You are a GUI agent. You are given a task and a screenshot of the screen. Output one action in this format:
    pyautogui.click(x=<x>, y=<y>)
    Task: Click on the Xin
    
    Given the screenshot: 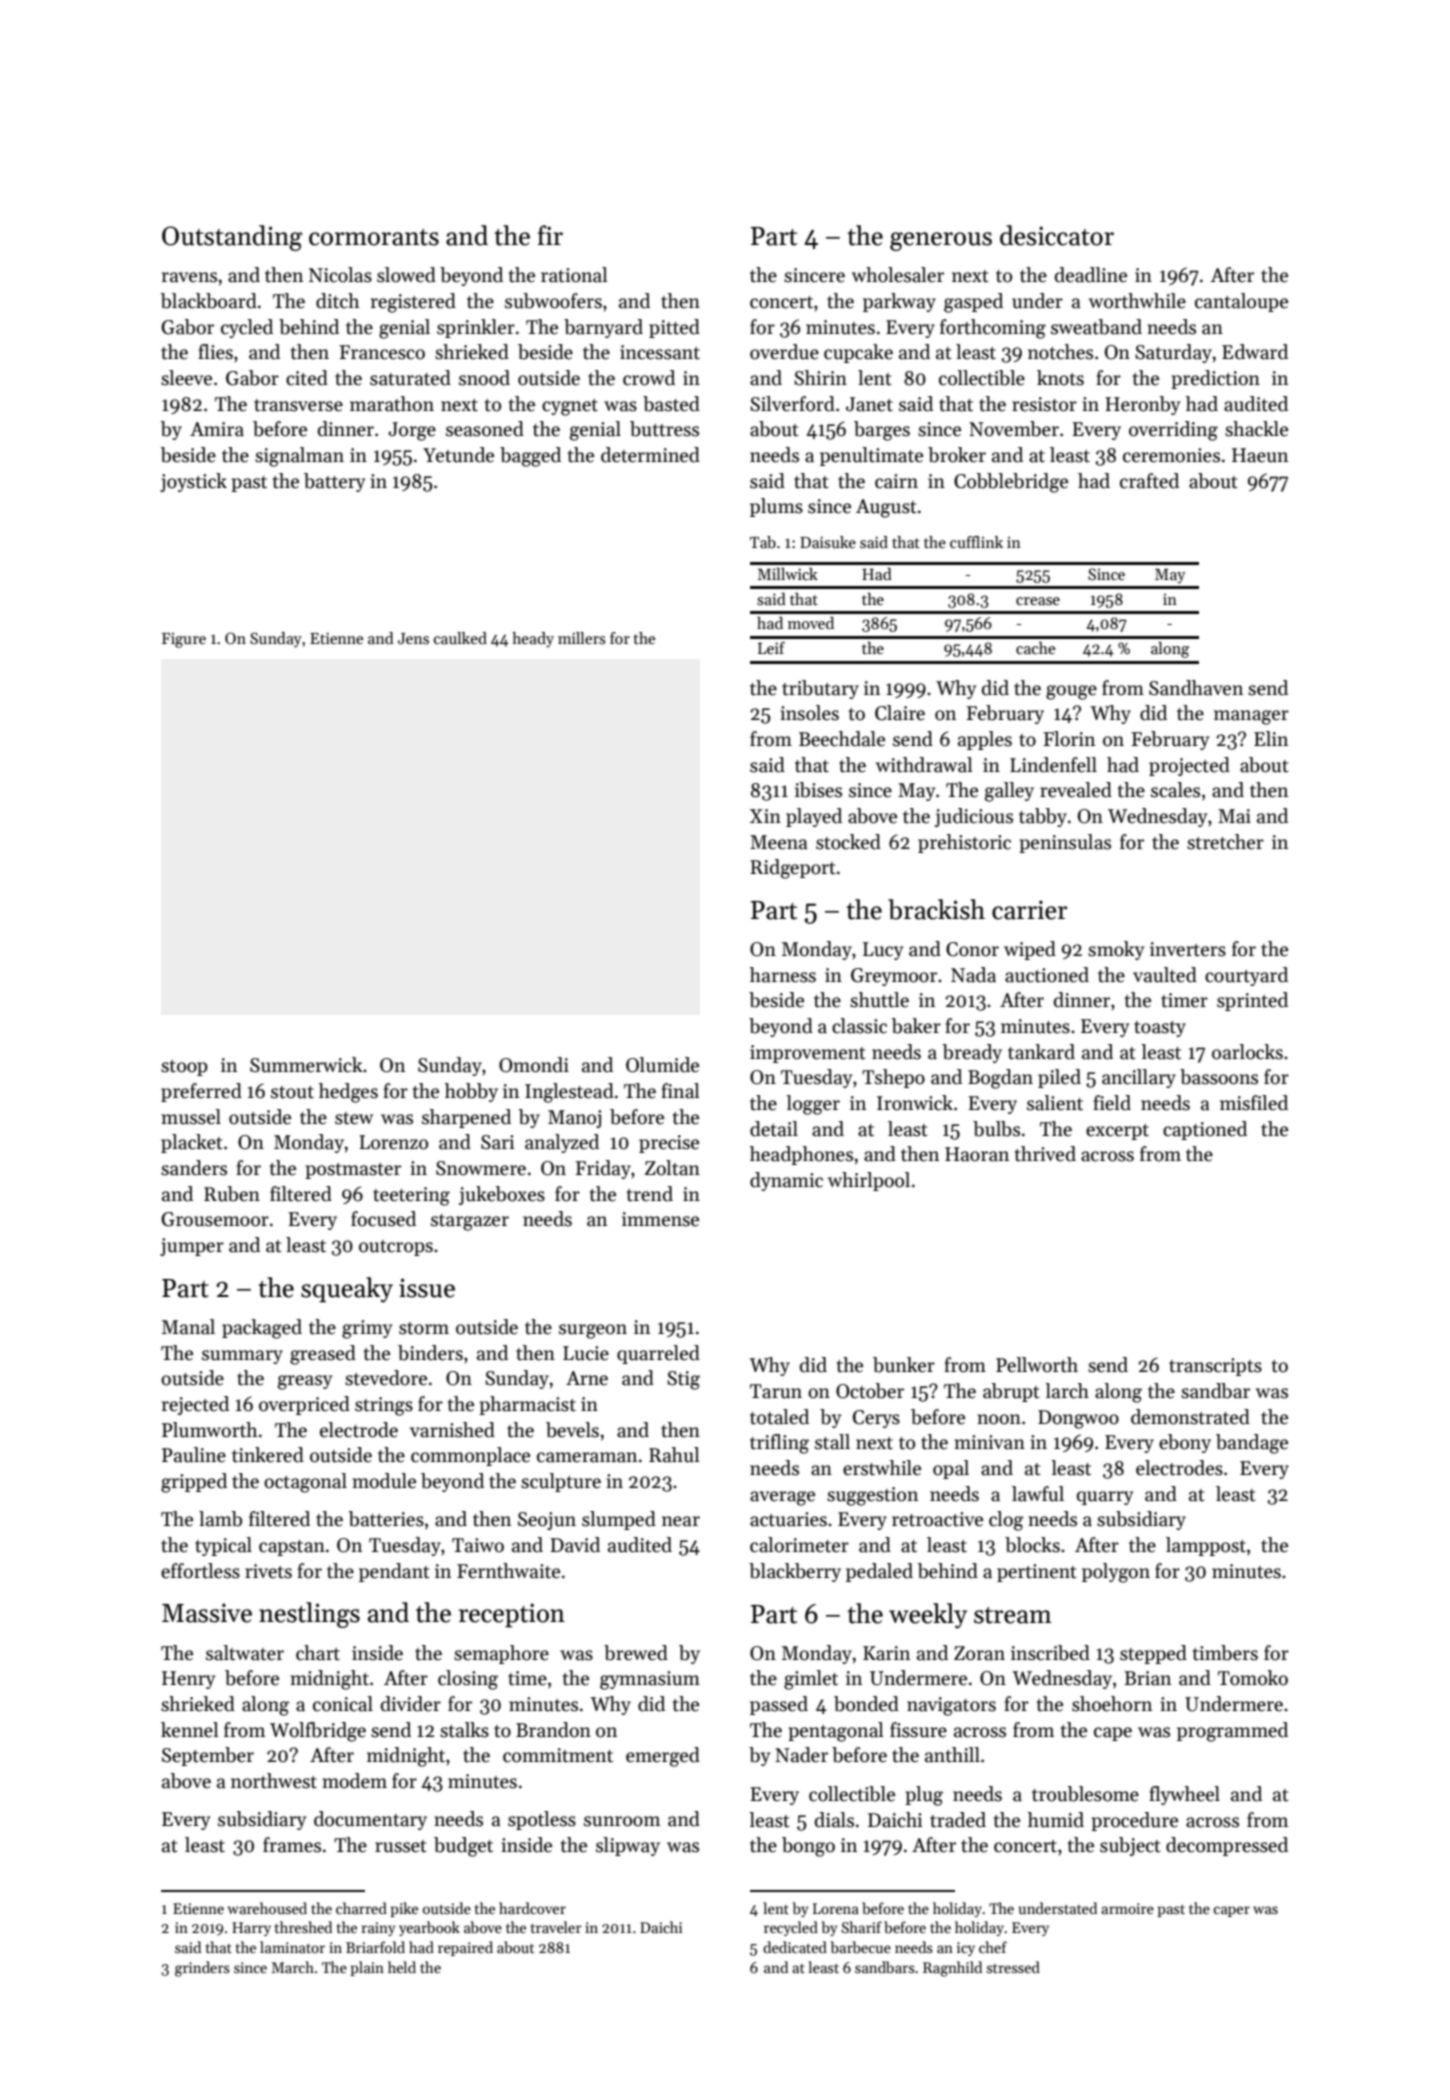 What is the action you would take?
    pyautogui.click(x=765, y=816)
